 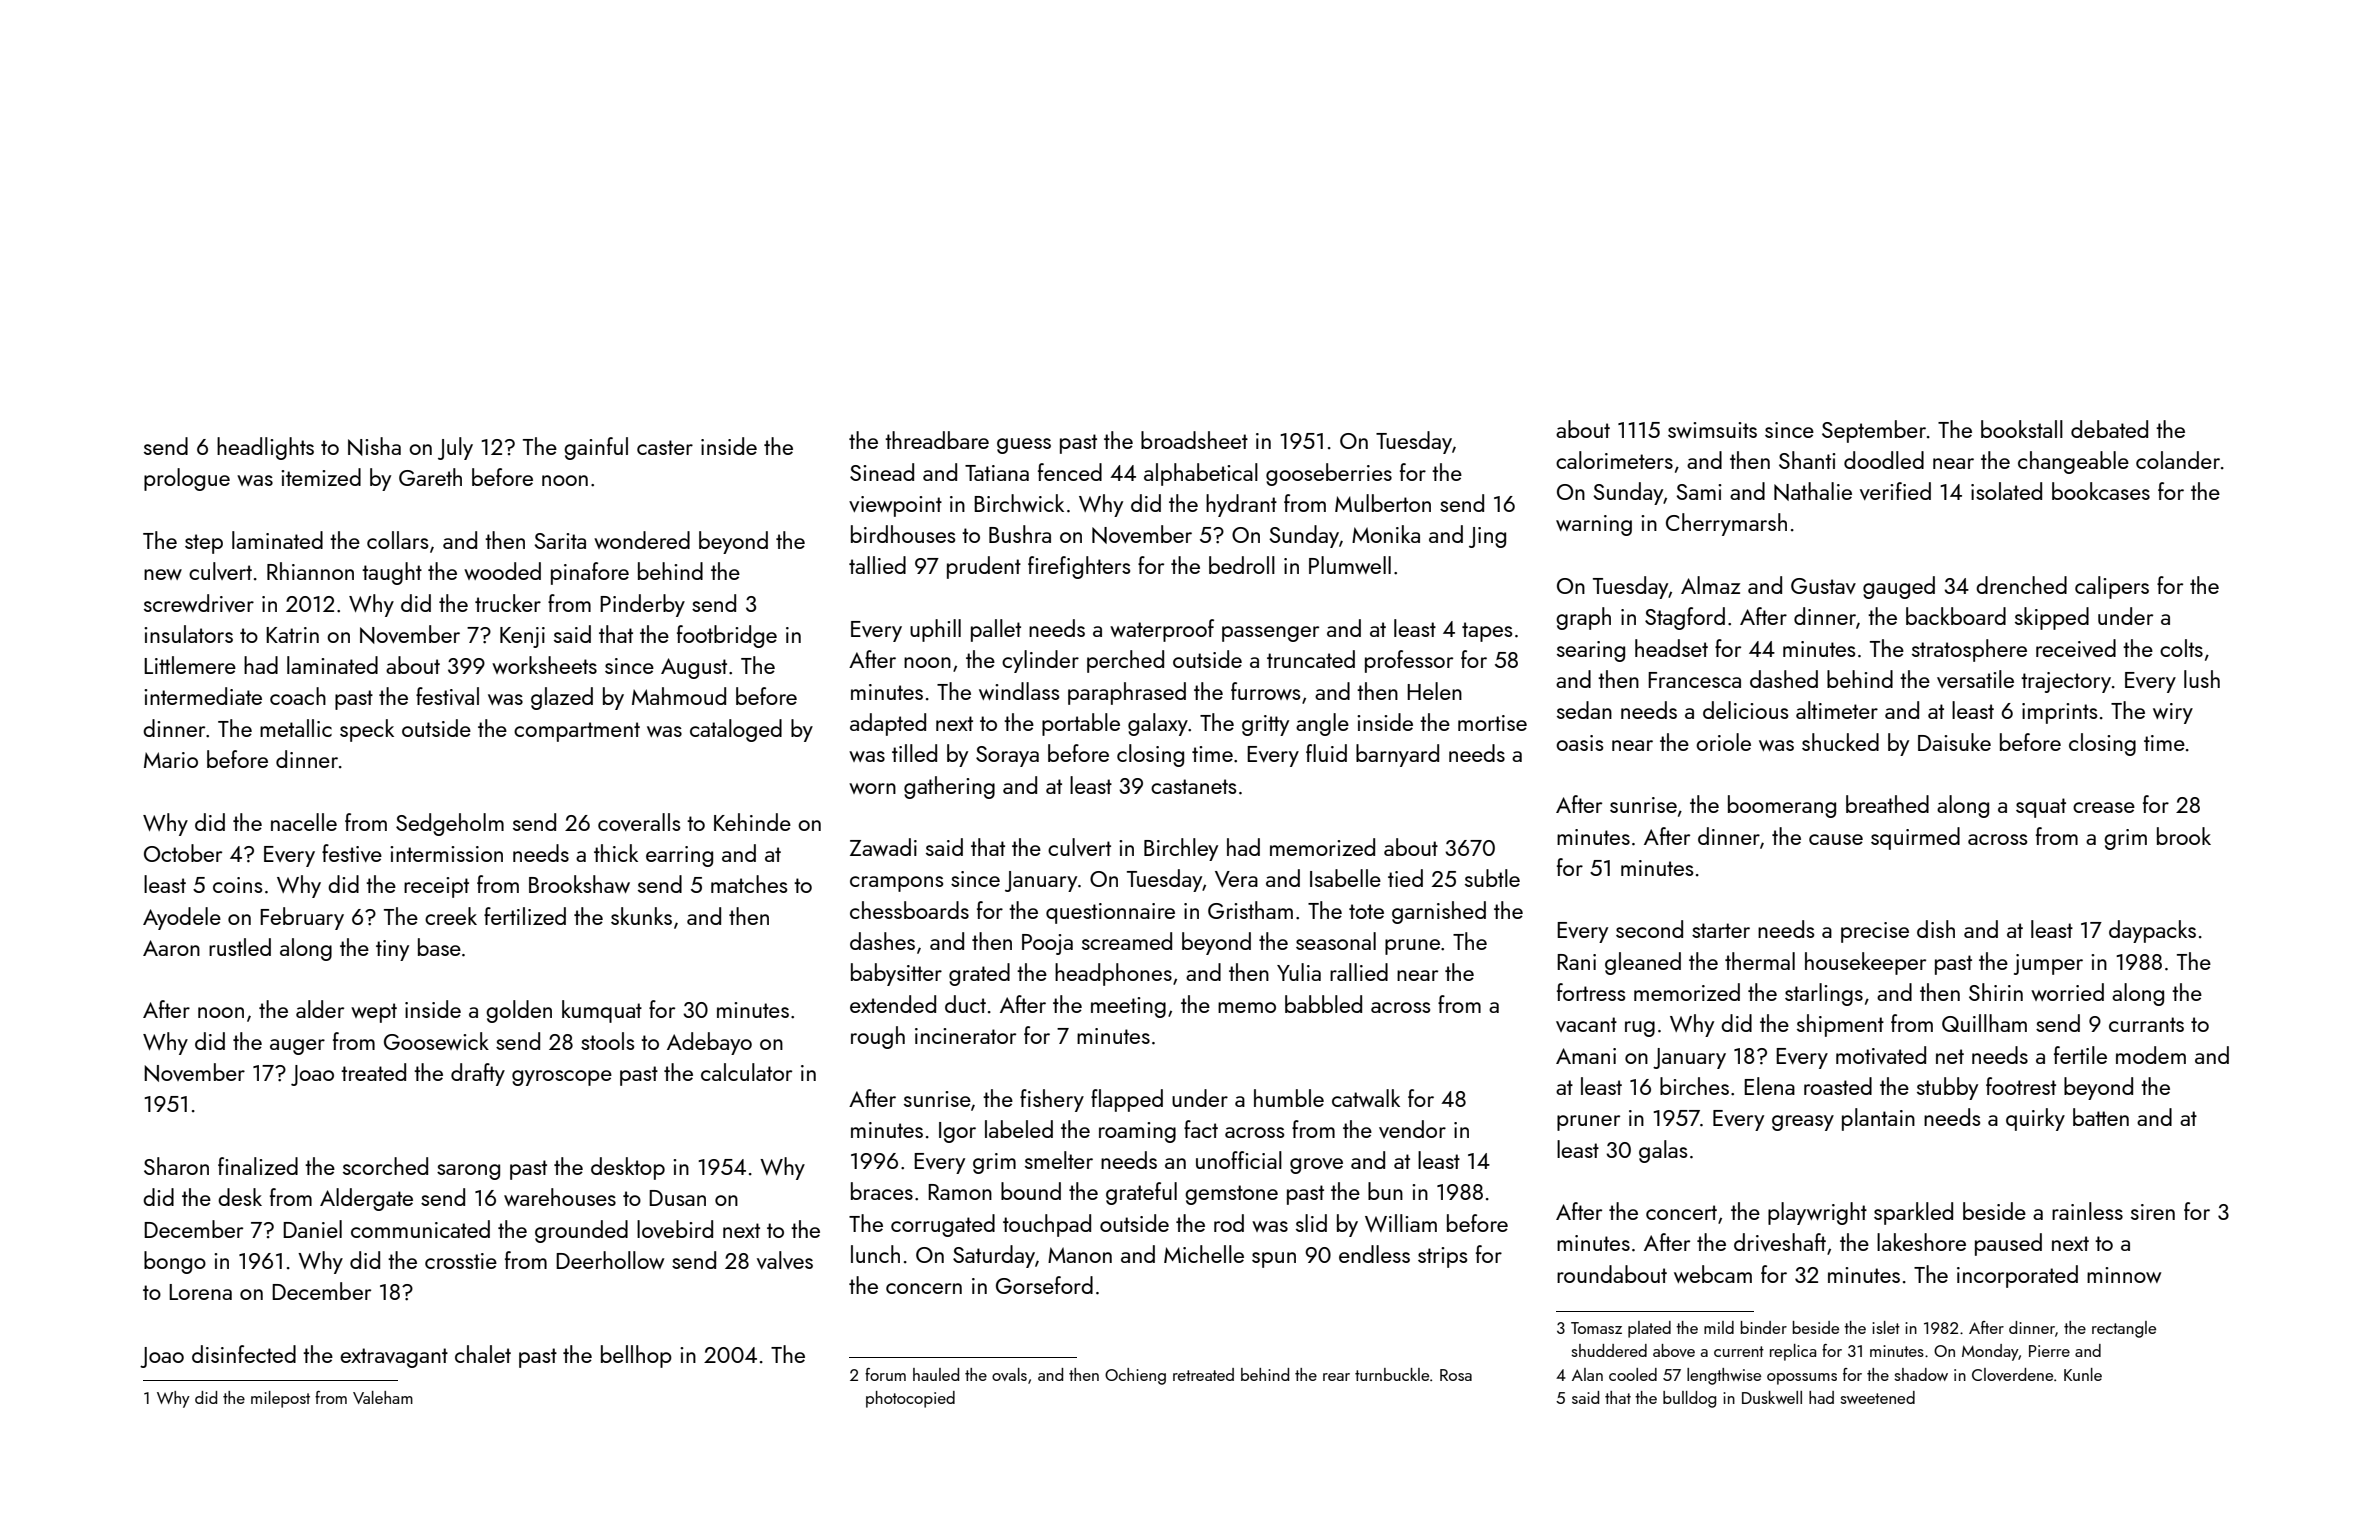 I want to click on crease, so click(x=2104, y=807).
